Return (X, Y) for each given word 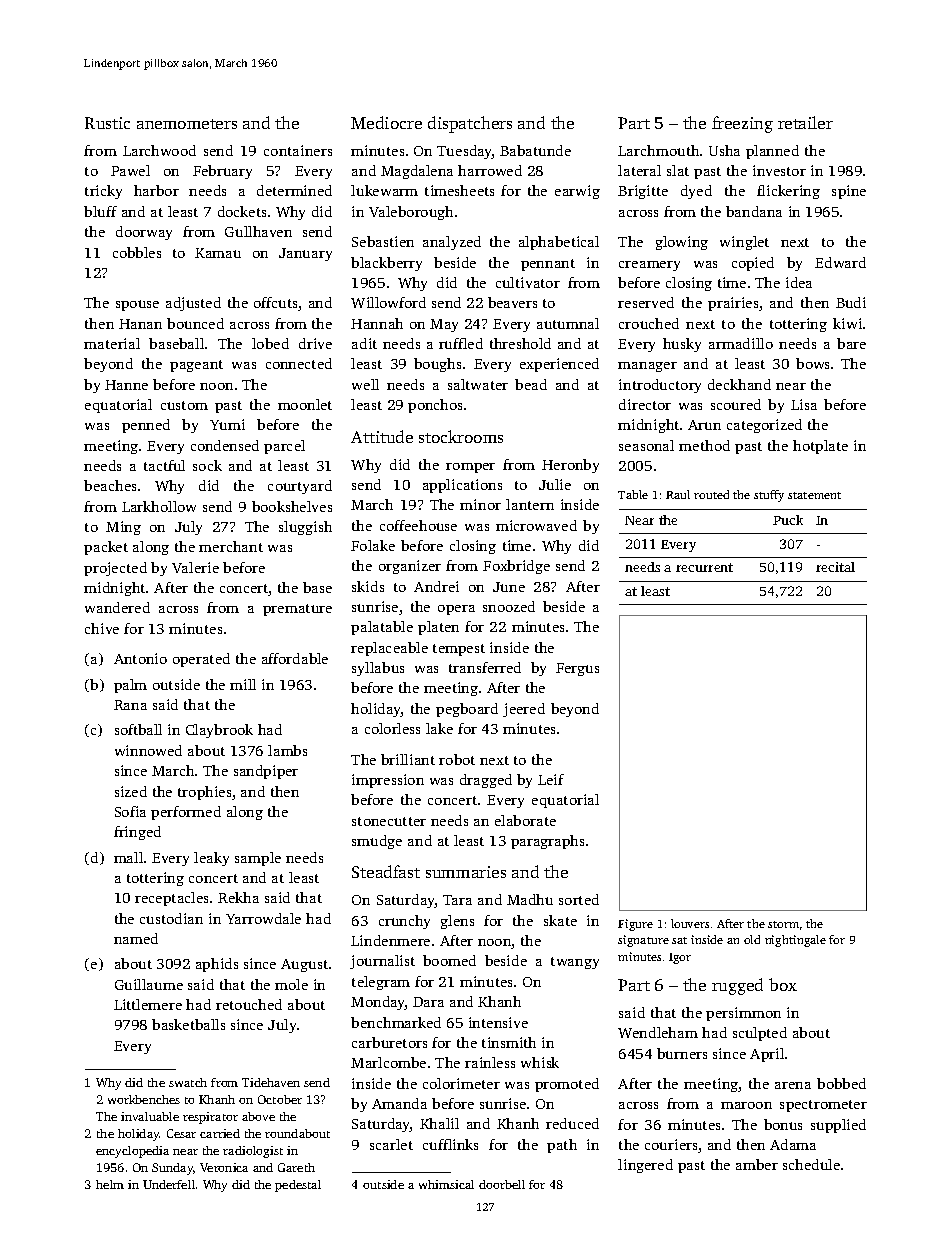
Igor (680, 958)
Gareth (296, 1167)
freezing (742, 124)
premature (297, 610)
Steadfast (386, 871)
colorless (392, 728)
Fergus (577, 669)
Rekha (238, 897)
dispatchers (470, 124)
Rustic (107, 123)
